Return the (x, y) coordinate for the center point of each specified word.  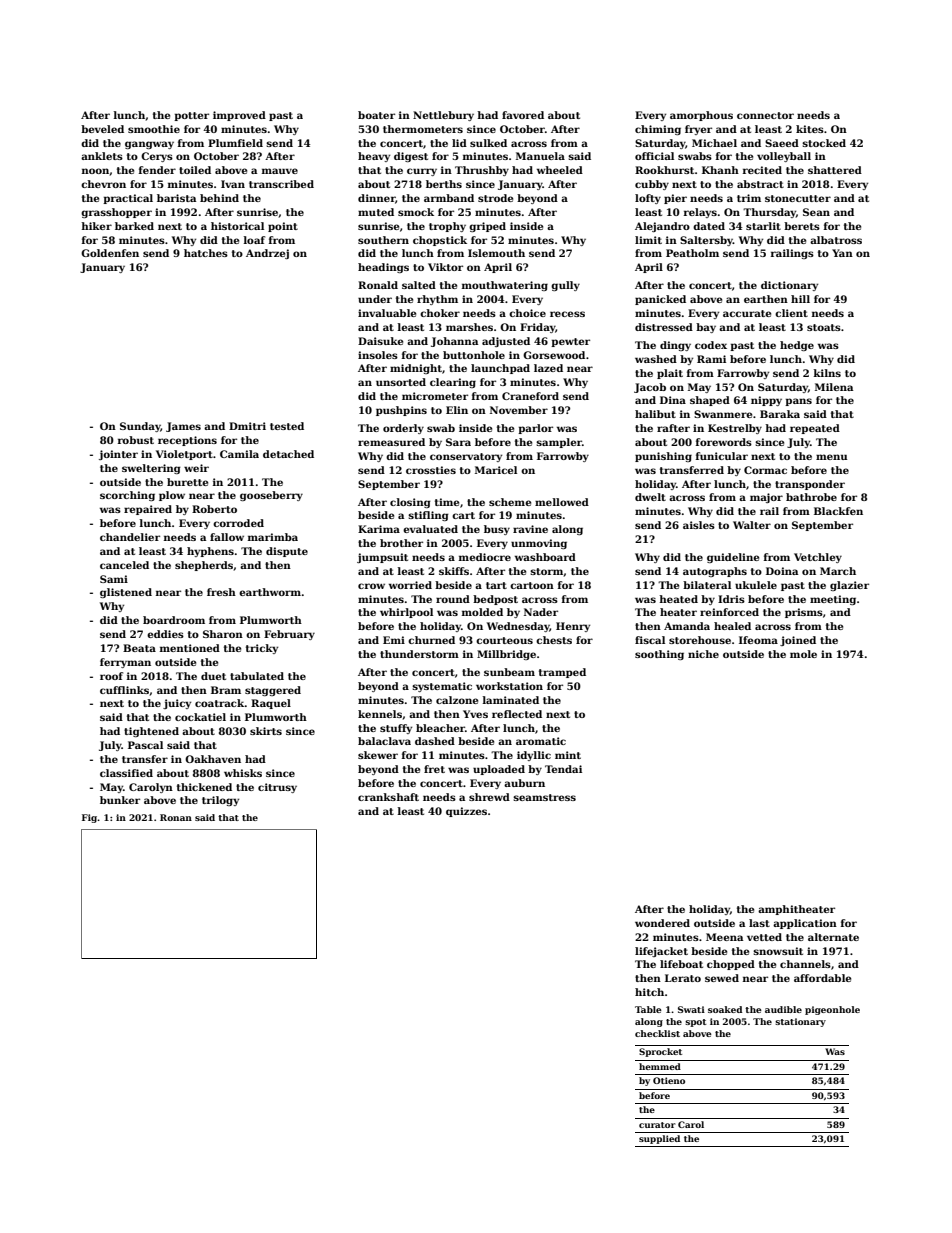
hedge (797, 346)
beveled (102, 129)
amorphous (701, 116)
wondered (662, 923)
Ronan (176, 817)
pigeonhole (832, 1010)
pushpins (401, 411)
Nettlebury (443, 116)
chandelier (130, 537)
